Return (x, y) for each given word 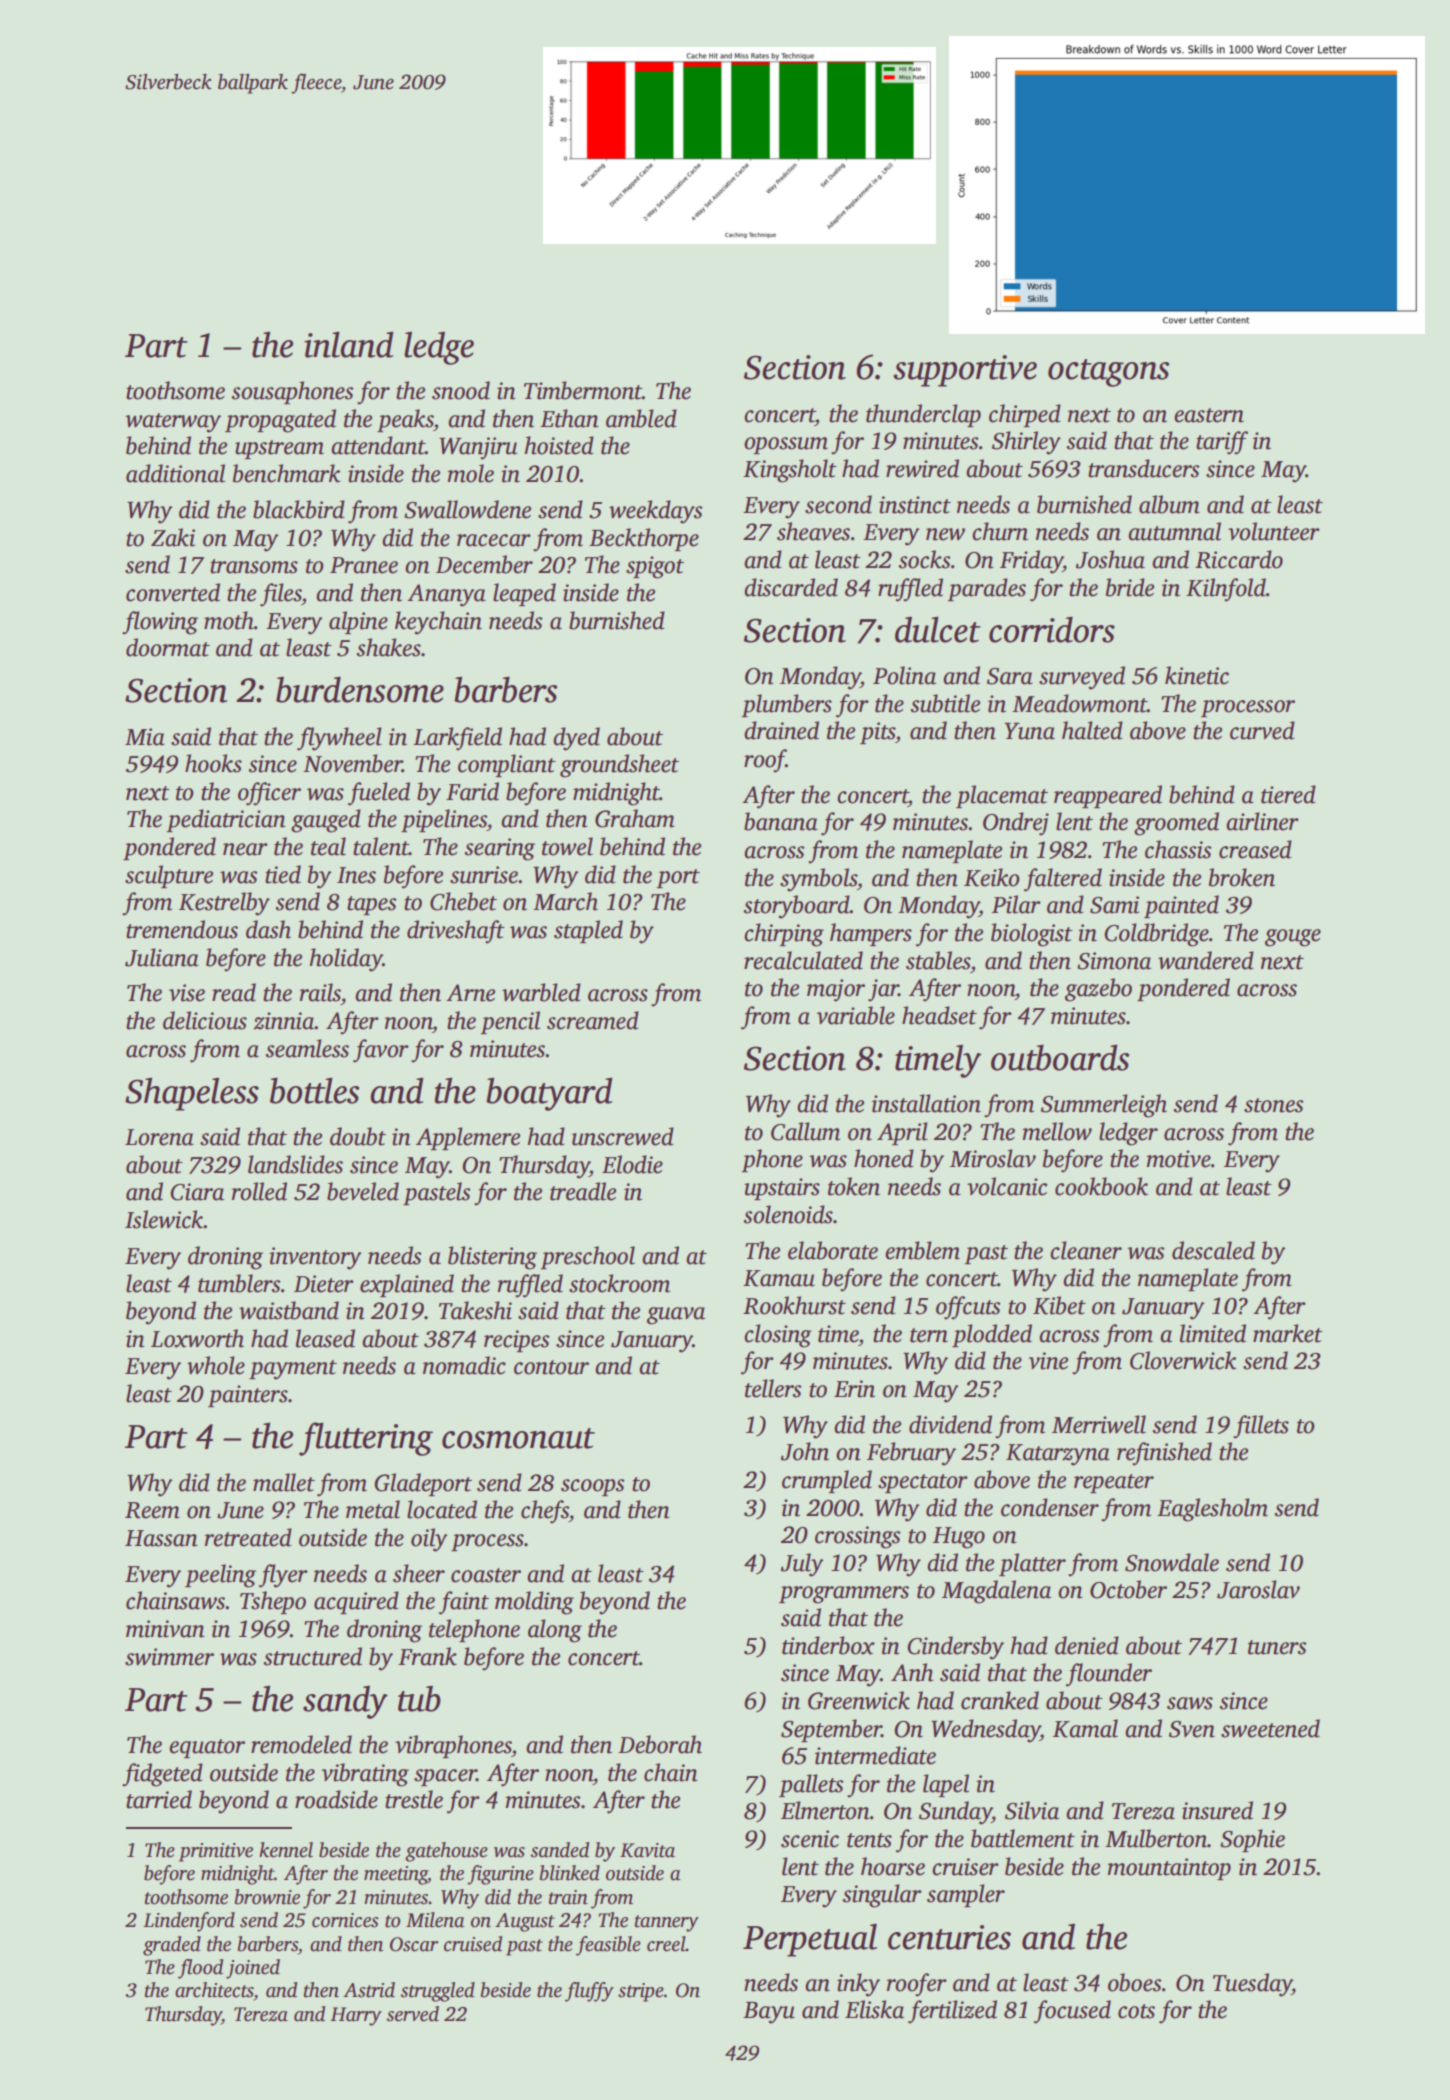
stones (1273, 1105)
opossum (786, 445)
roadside (336, 1799)
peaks (405, 420)
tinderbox (828, 1645)
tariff (1222, 443)
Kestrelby (224, 904)
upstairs (782, 1189)
